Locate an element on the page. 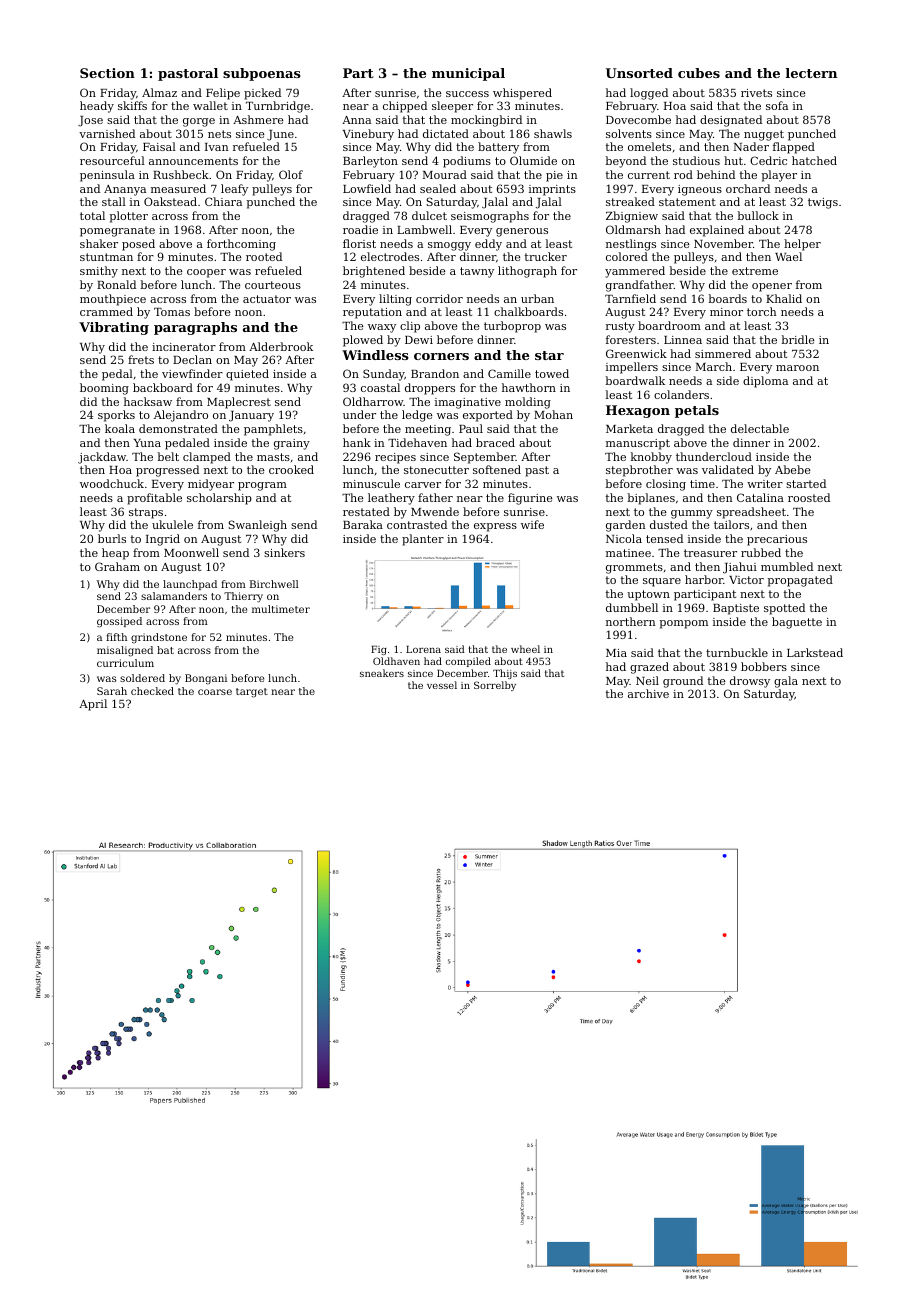 The height and width of the page is (1308, 924). maroon is located at coordinates (797, 368).
